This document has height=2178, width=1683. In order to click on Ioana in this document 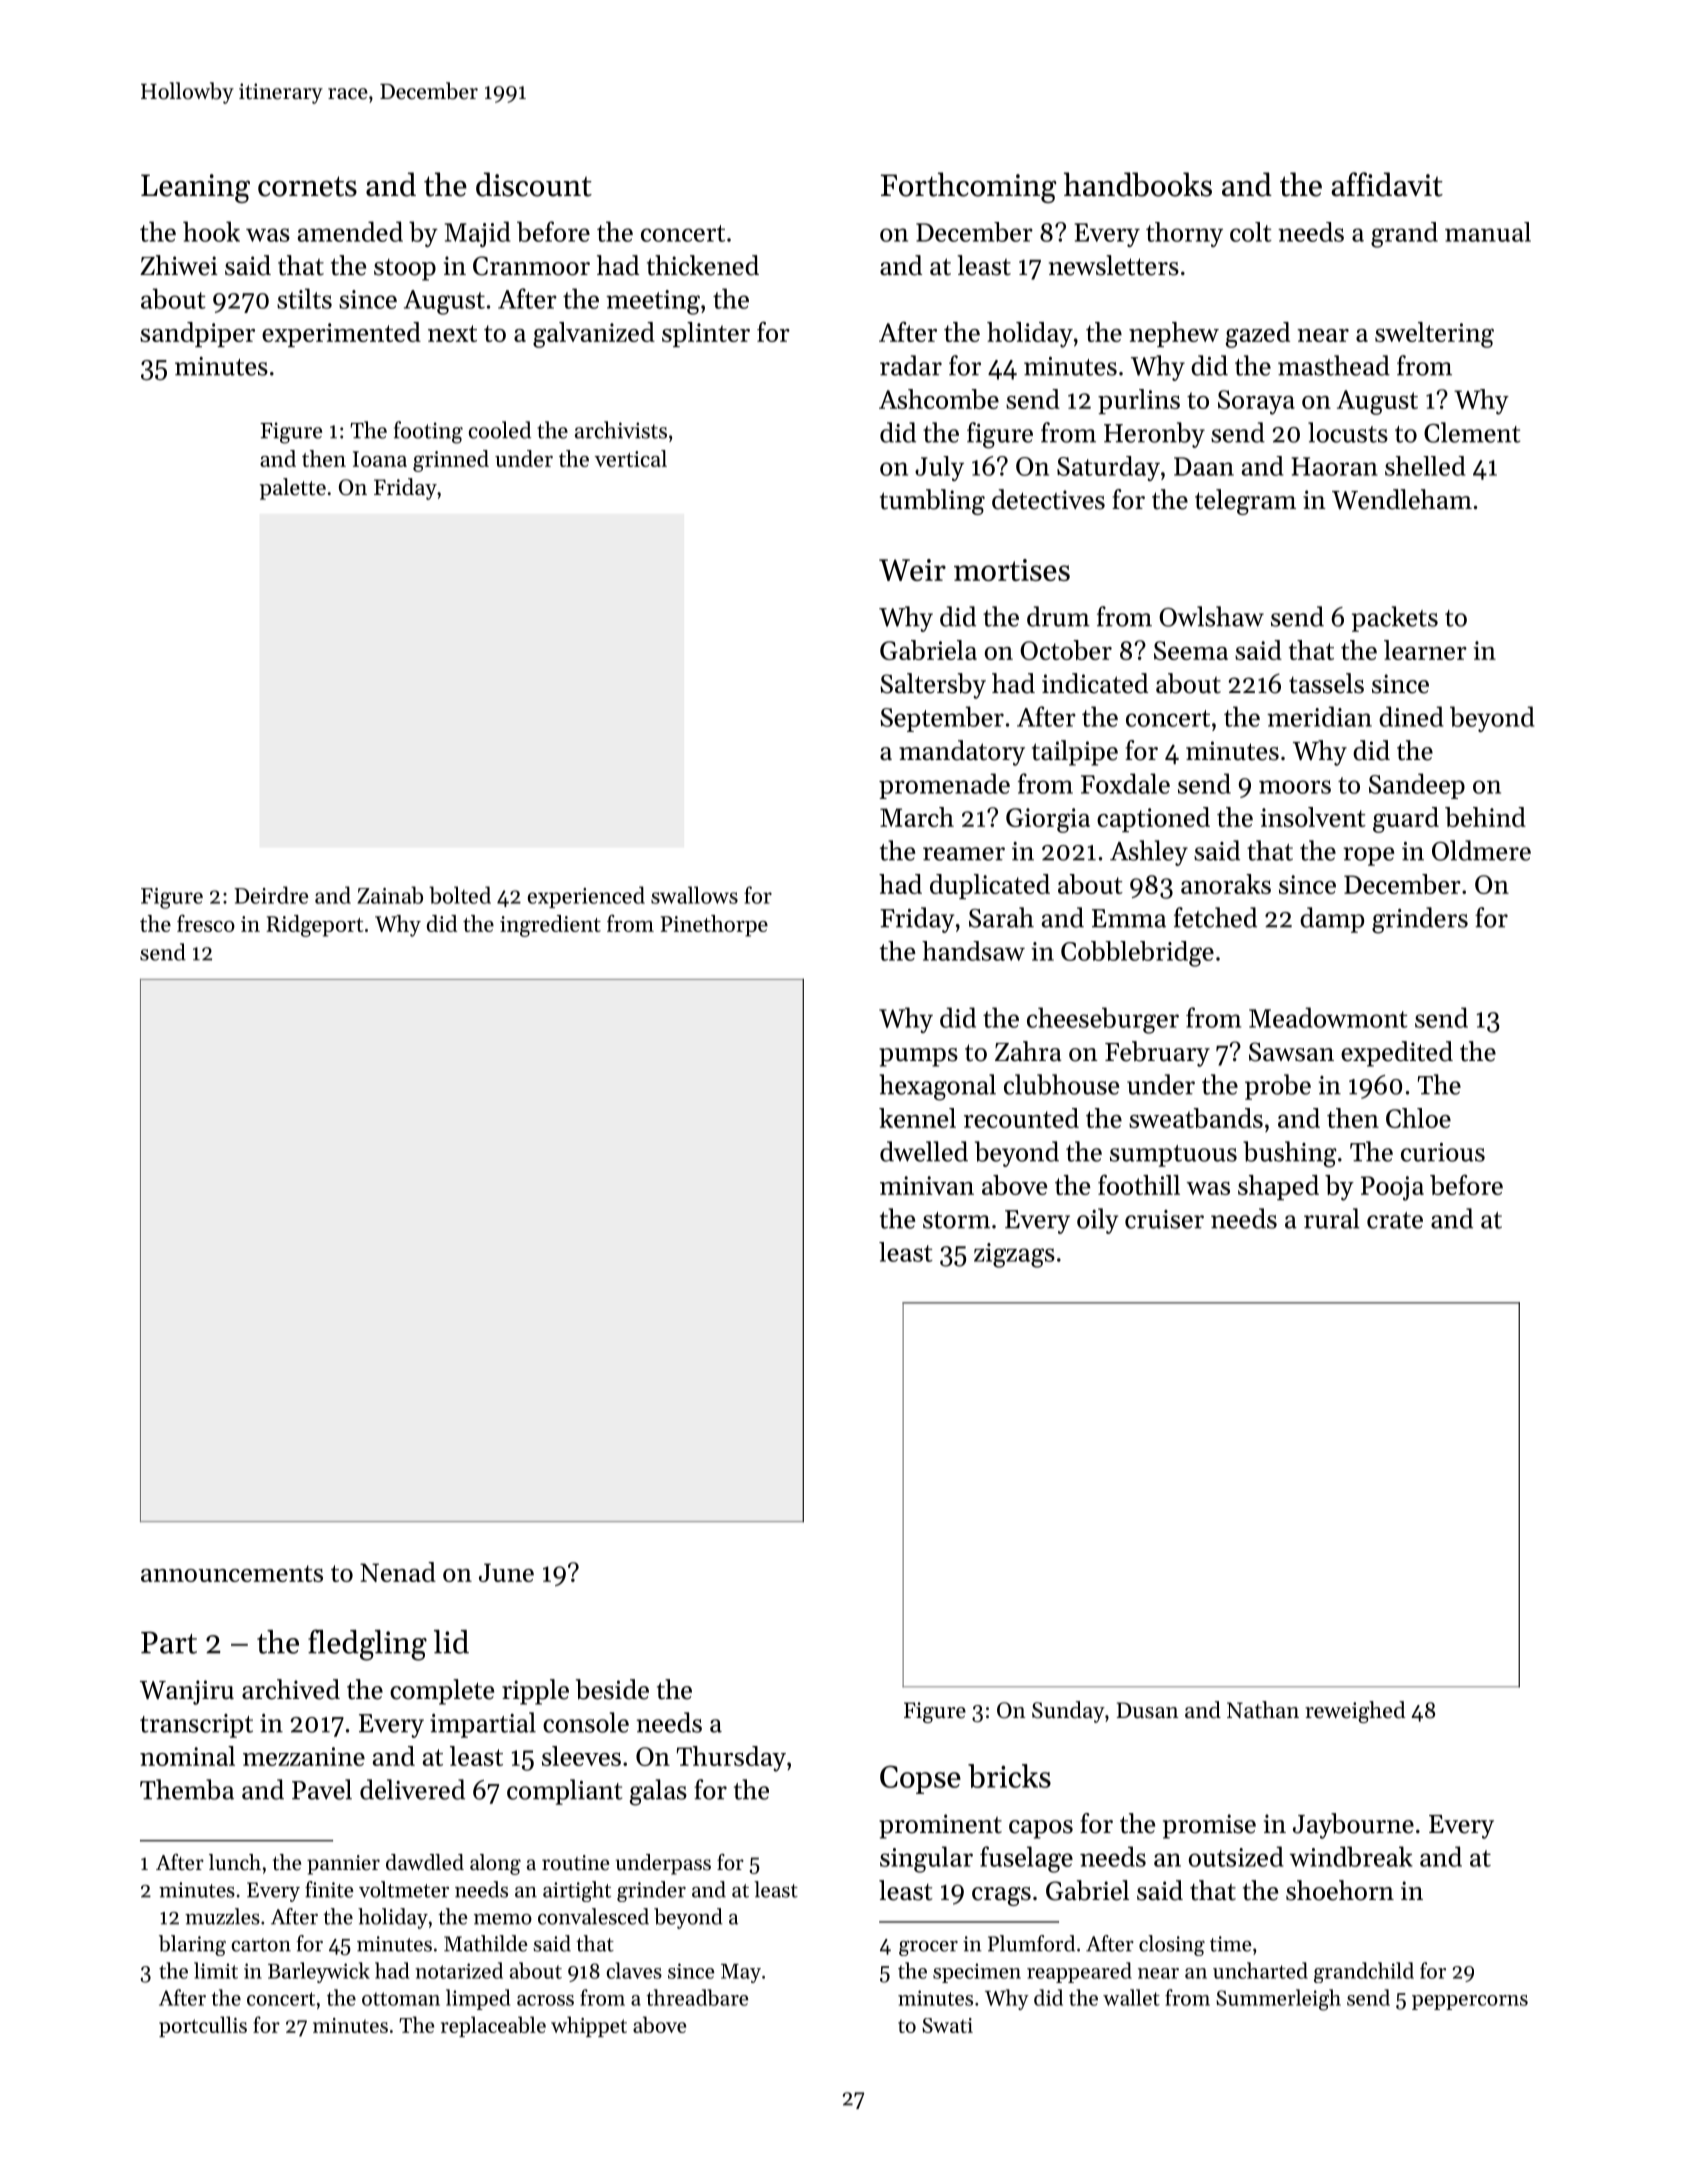, I will do `click(380, 459)`.
